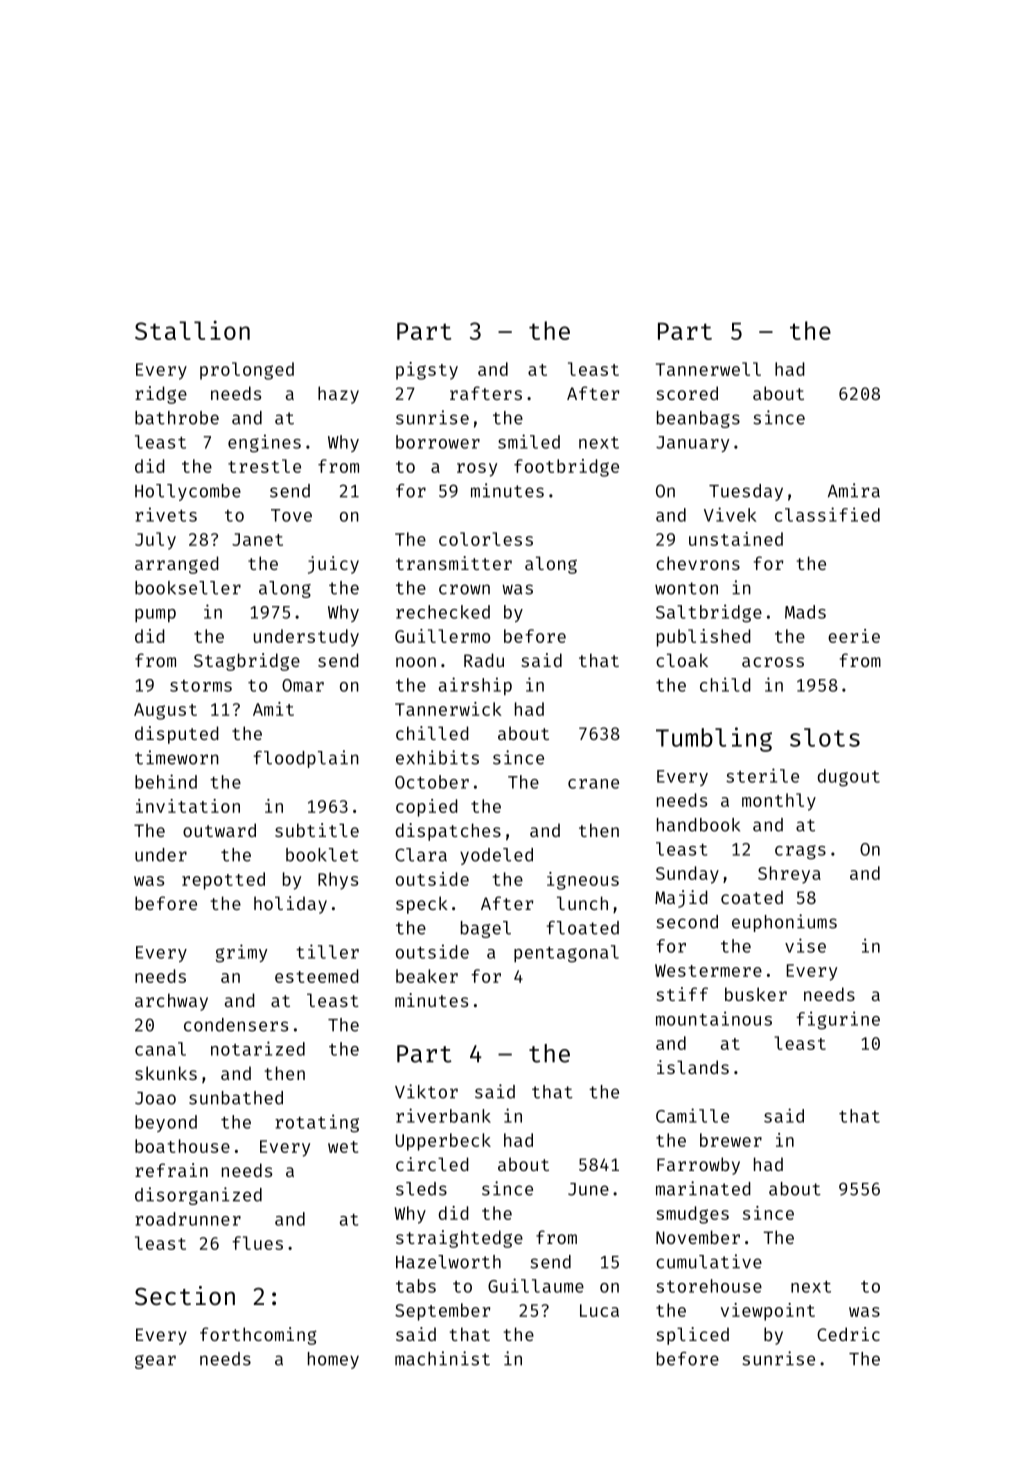 Image resolution: width=1015 pixels, height=1470 pixels. Describe the element at coordinates (442, 1358) in the page. I see `machinist` at that location.
